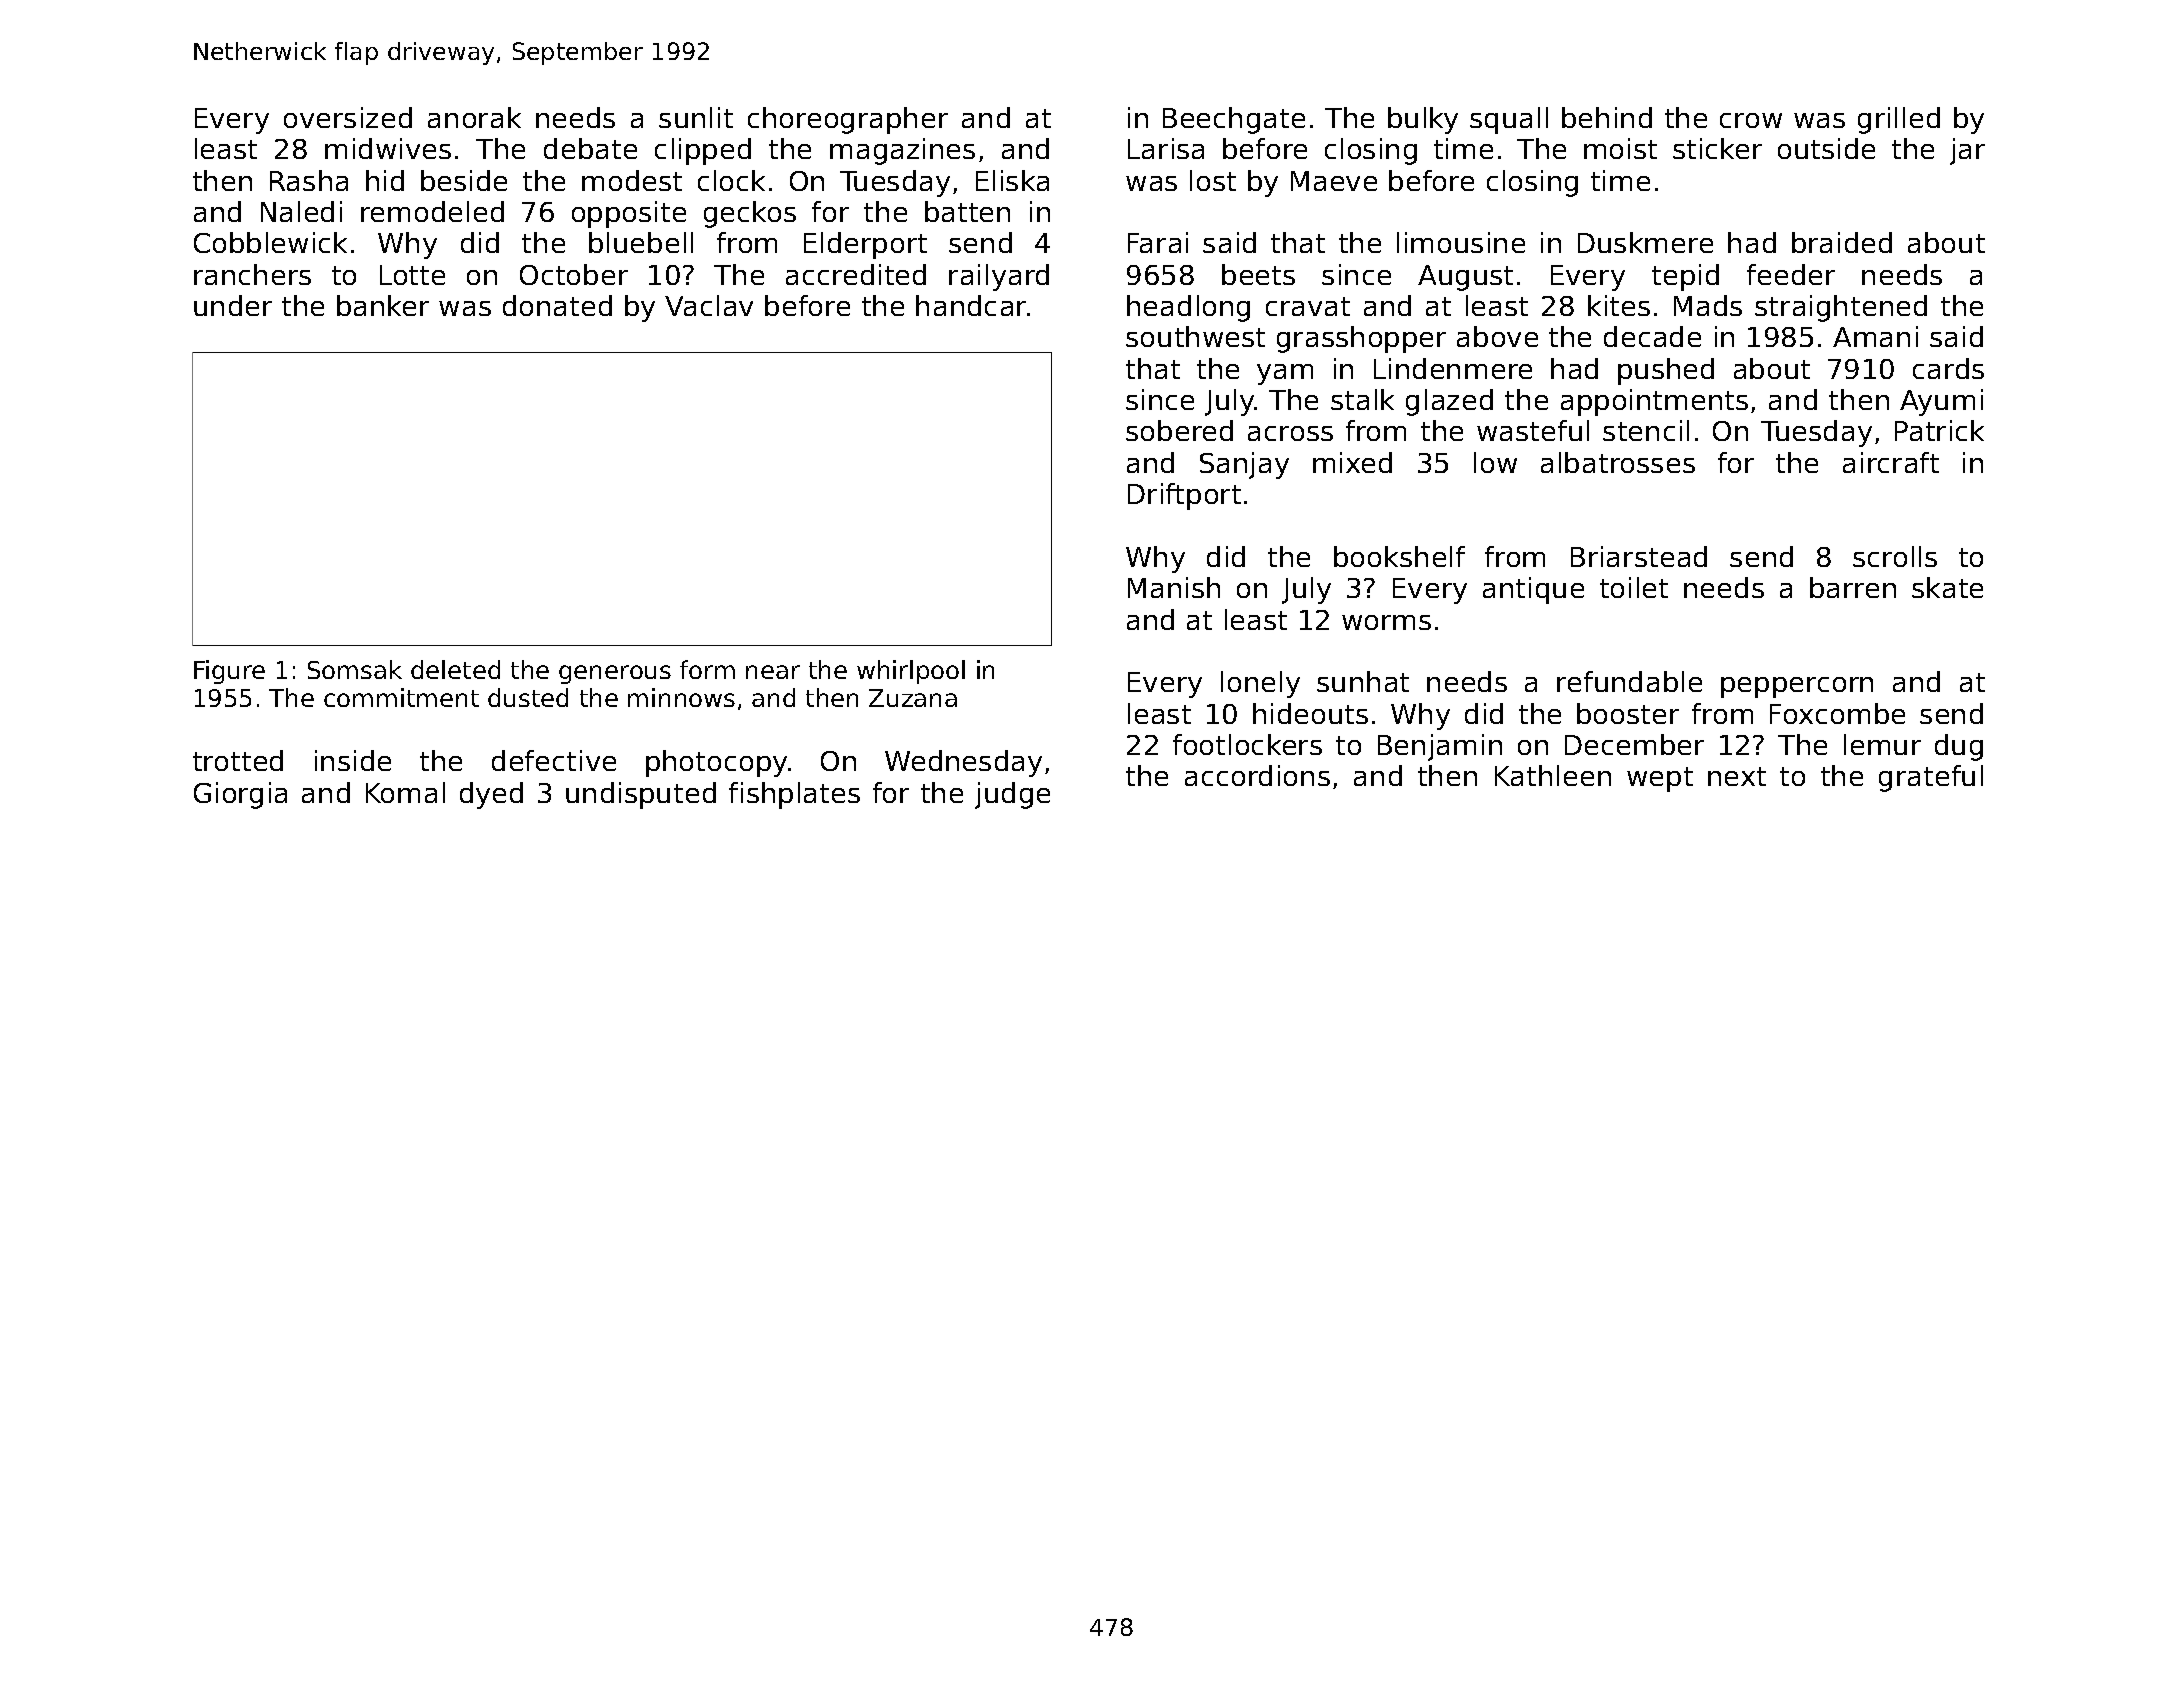  Describe the element at coordinates (1826, 148) in the screenshot. I see `outside` at that location.
